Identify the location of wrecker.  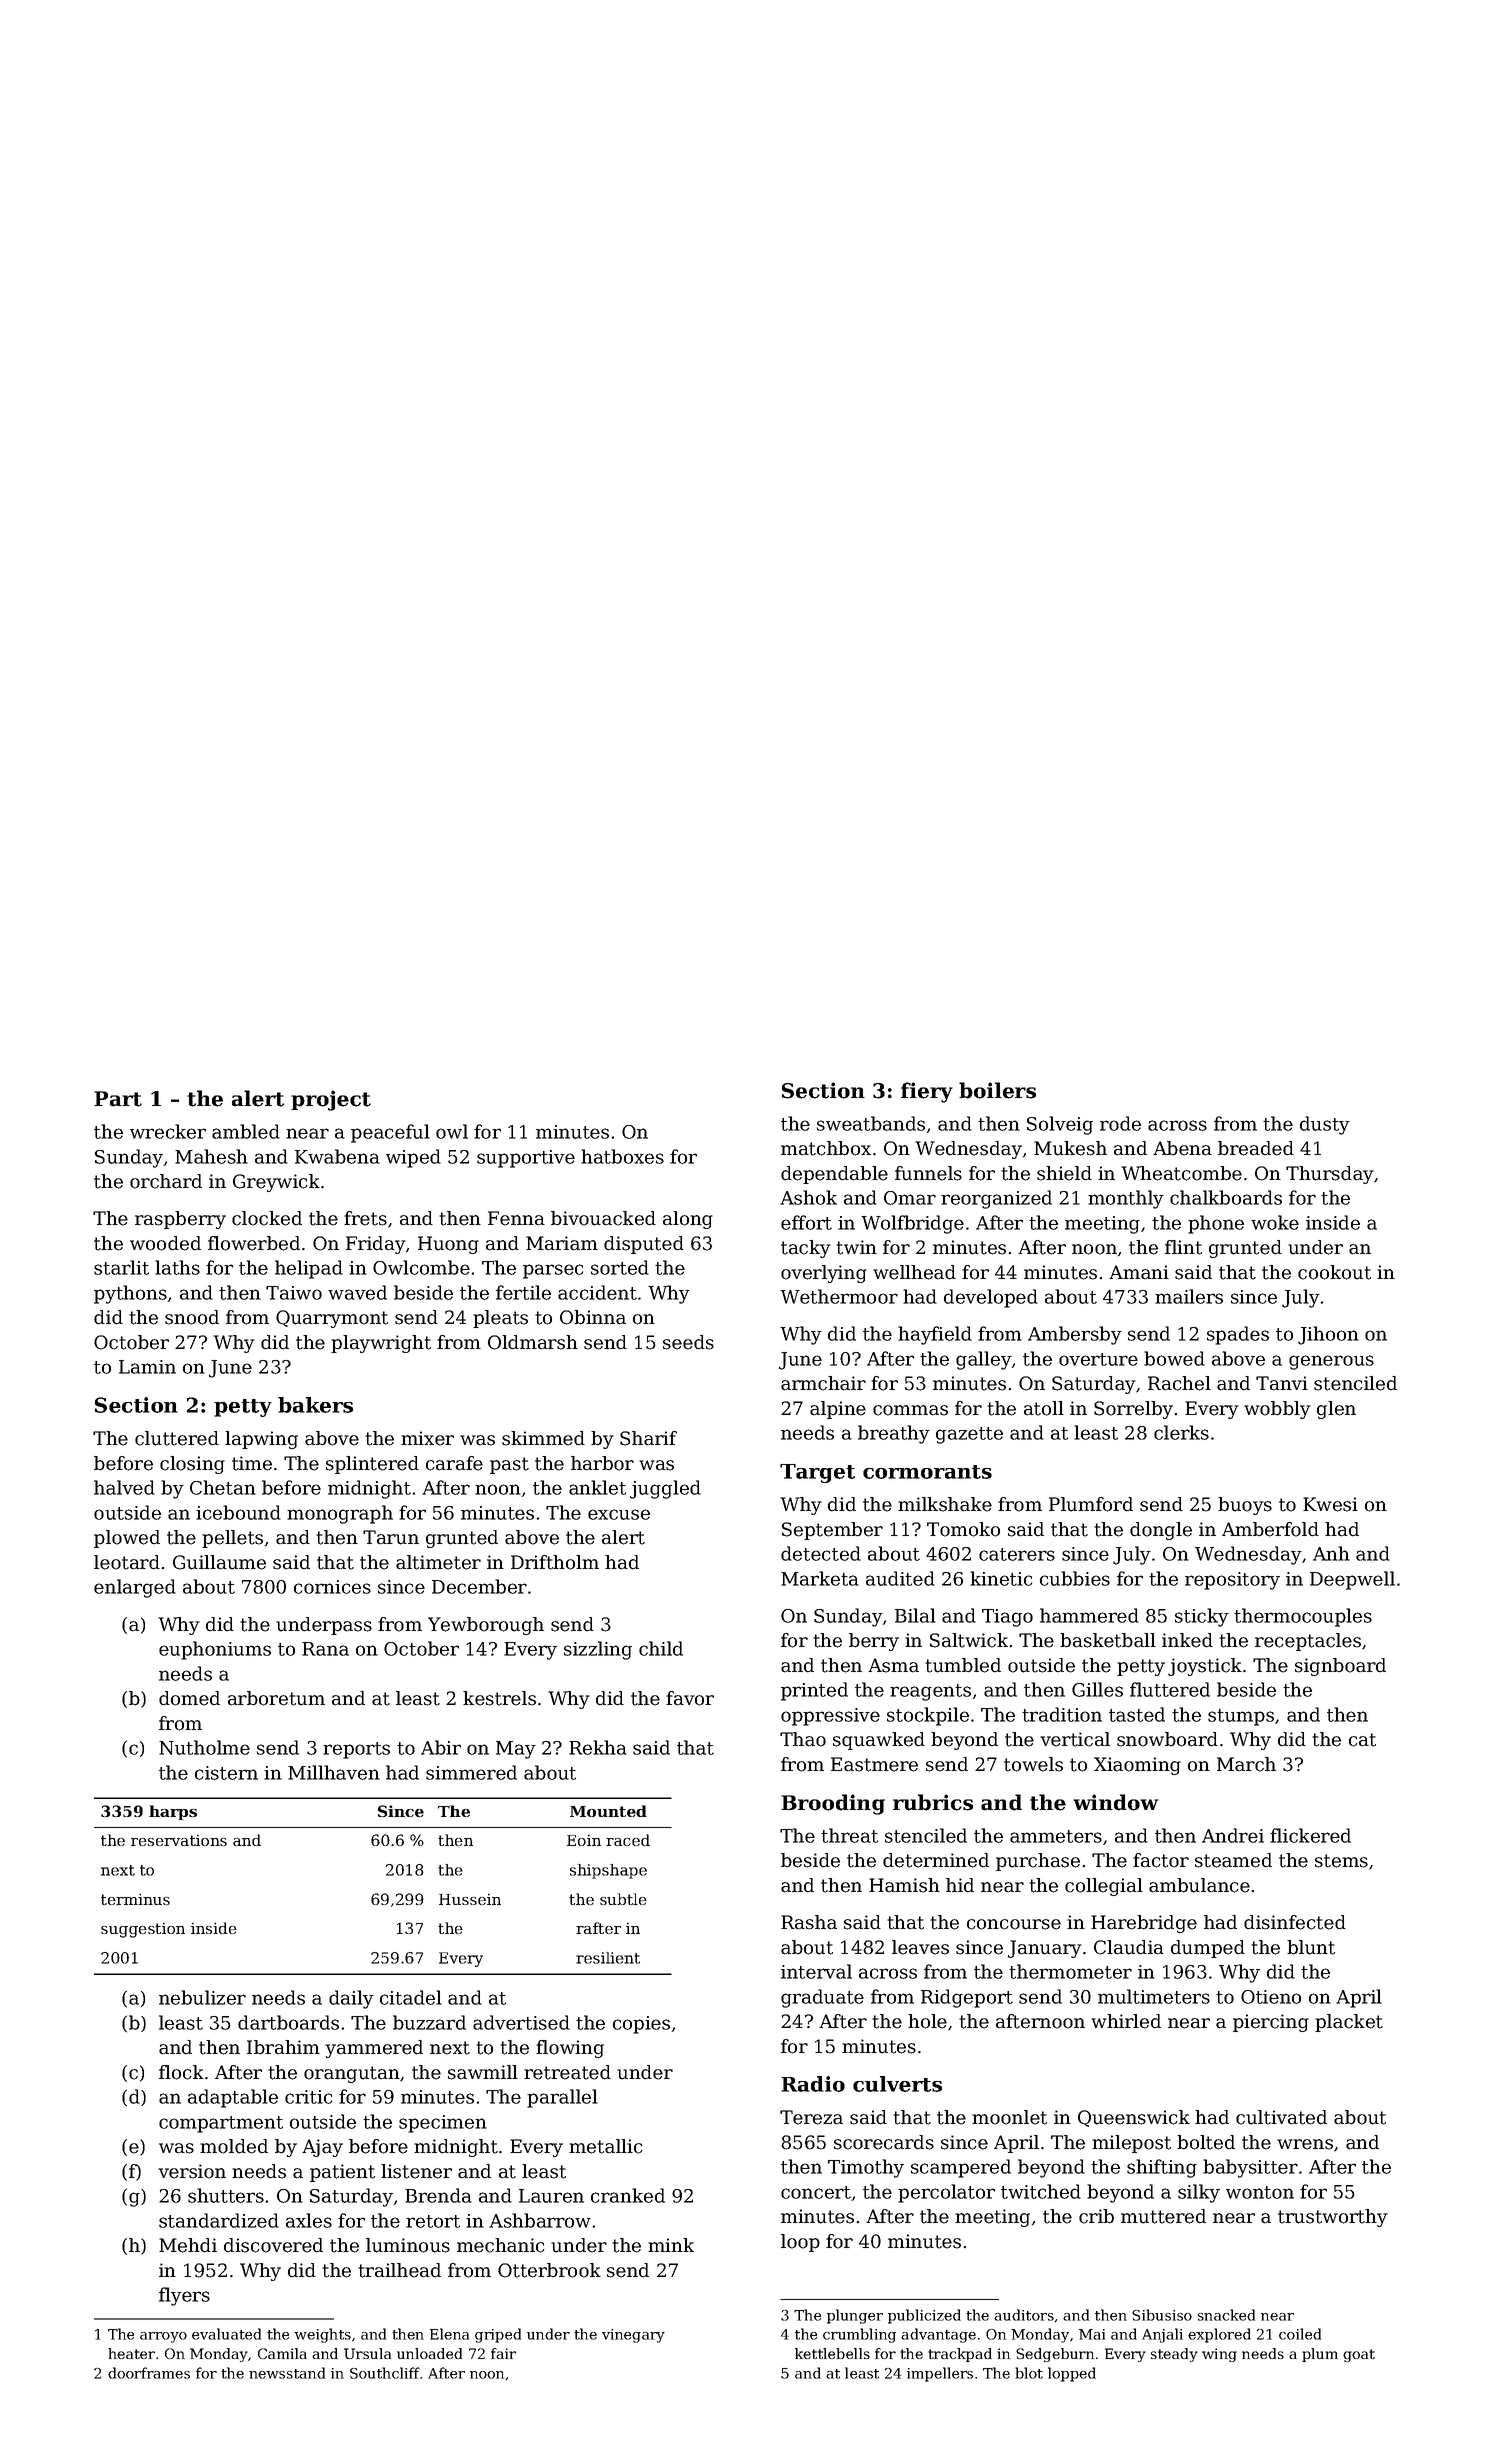
(168, 1131).
